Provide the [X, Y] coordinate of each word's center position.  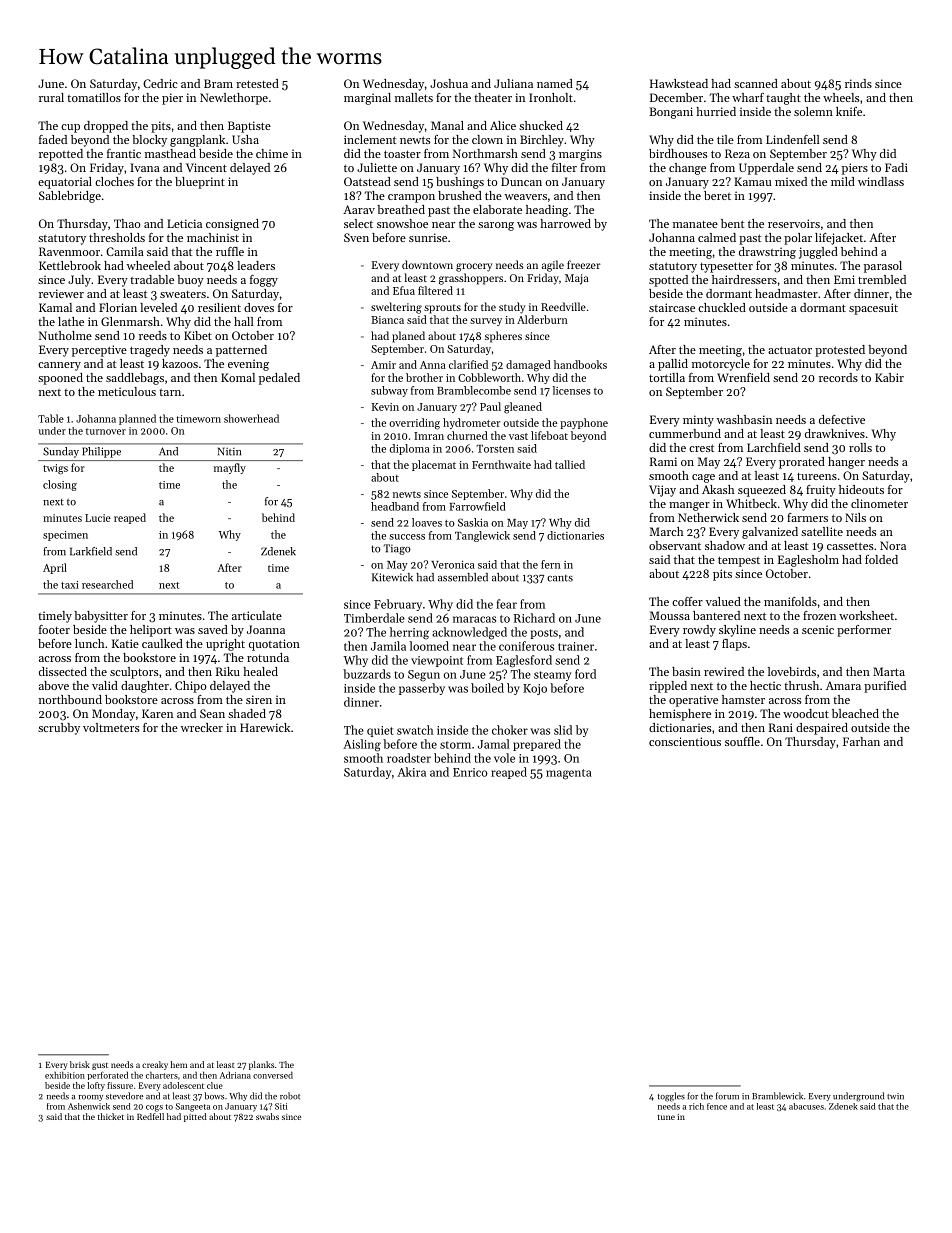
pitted [195, 1117]
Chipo [191, 687]
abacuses [806, 1106]
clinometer [879, 503]
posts [544, 634]
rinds [858, 83]
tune [666, 1117]
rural [51, 97]
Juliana [513, 83]
